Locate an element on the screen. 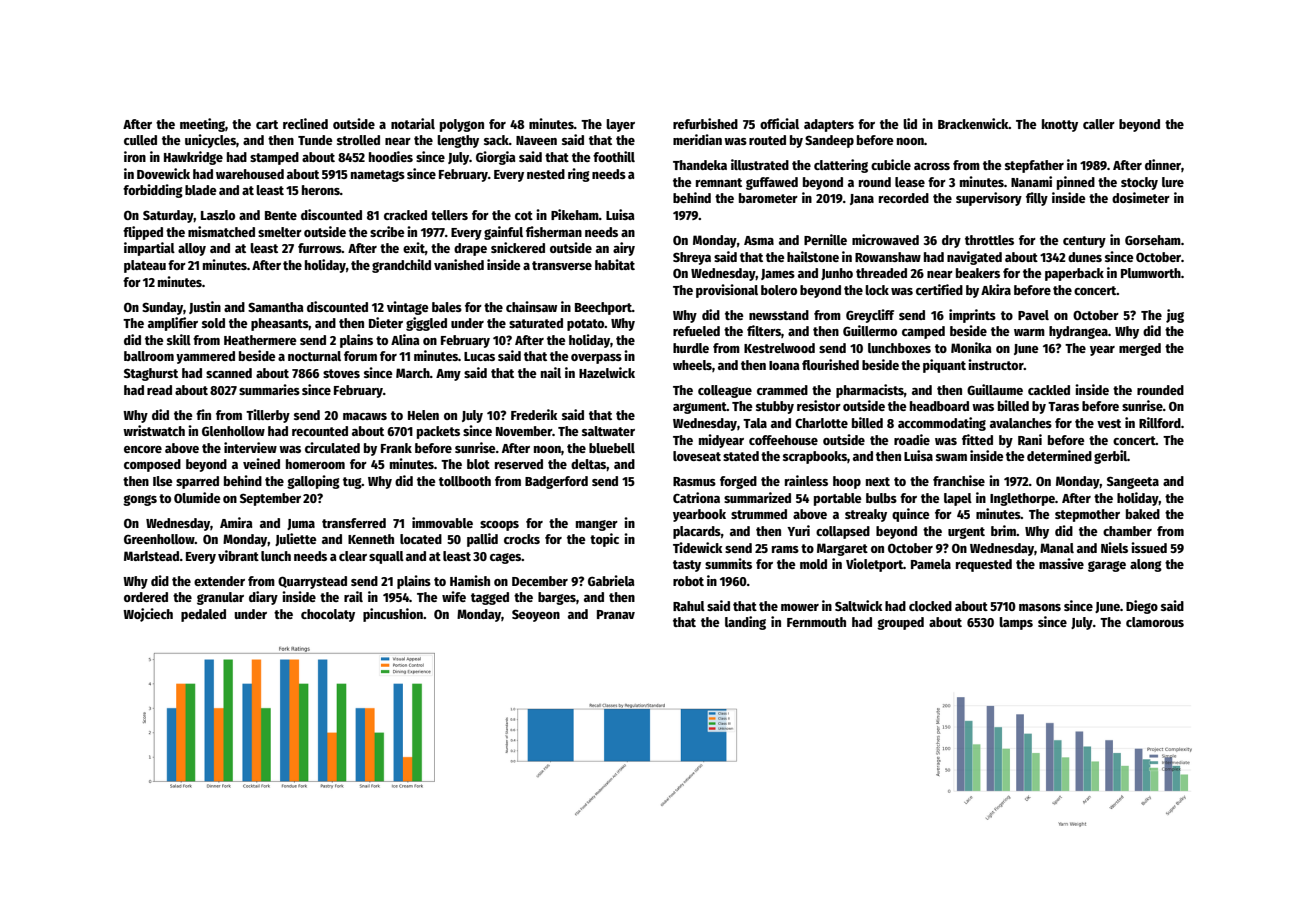  reserved is located at coordinates (519, 464).
